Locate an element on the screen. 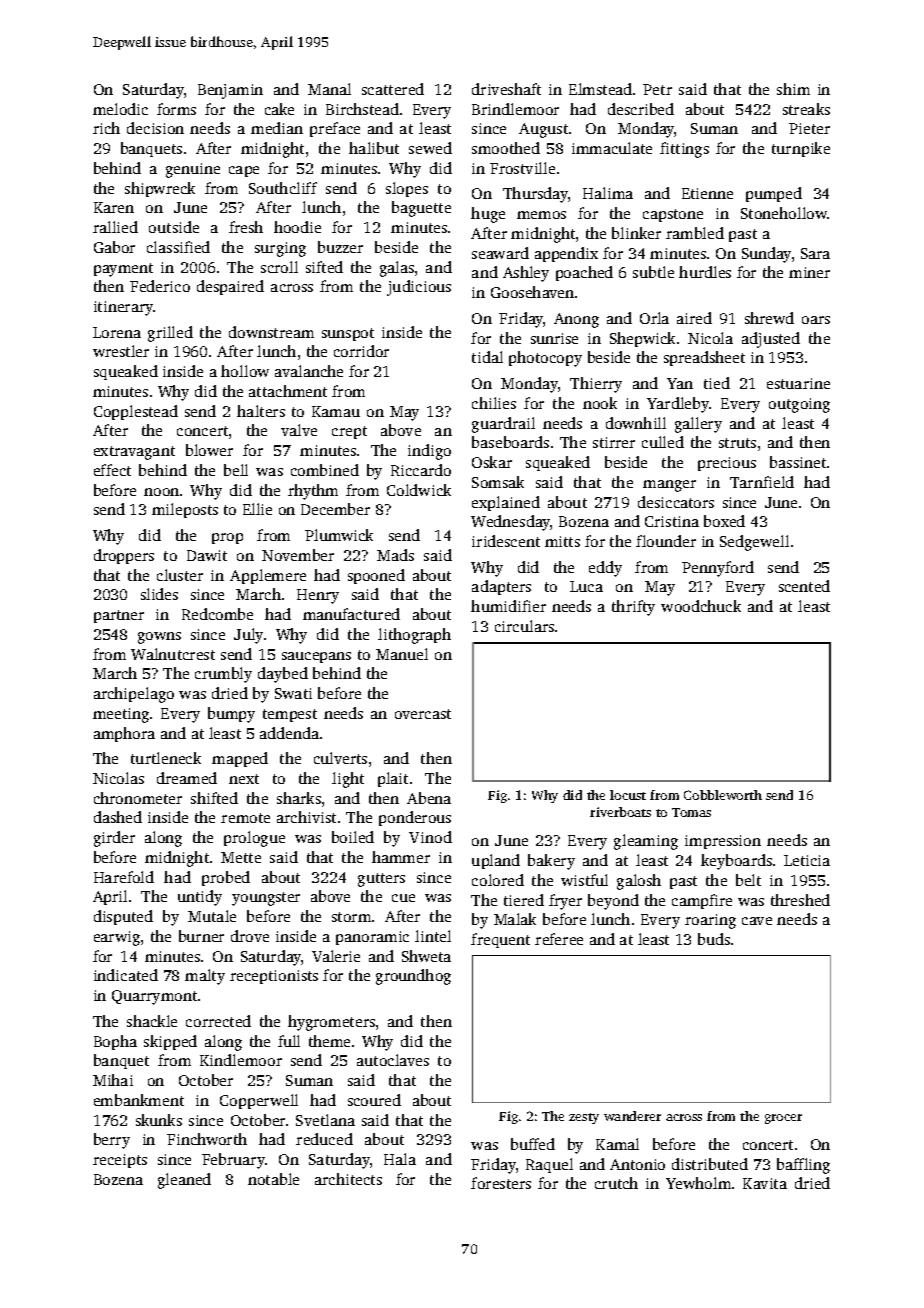 This screenshot has width=924, height=1308. droppers is located at coordinates (124, 556).
